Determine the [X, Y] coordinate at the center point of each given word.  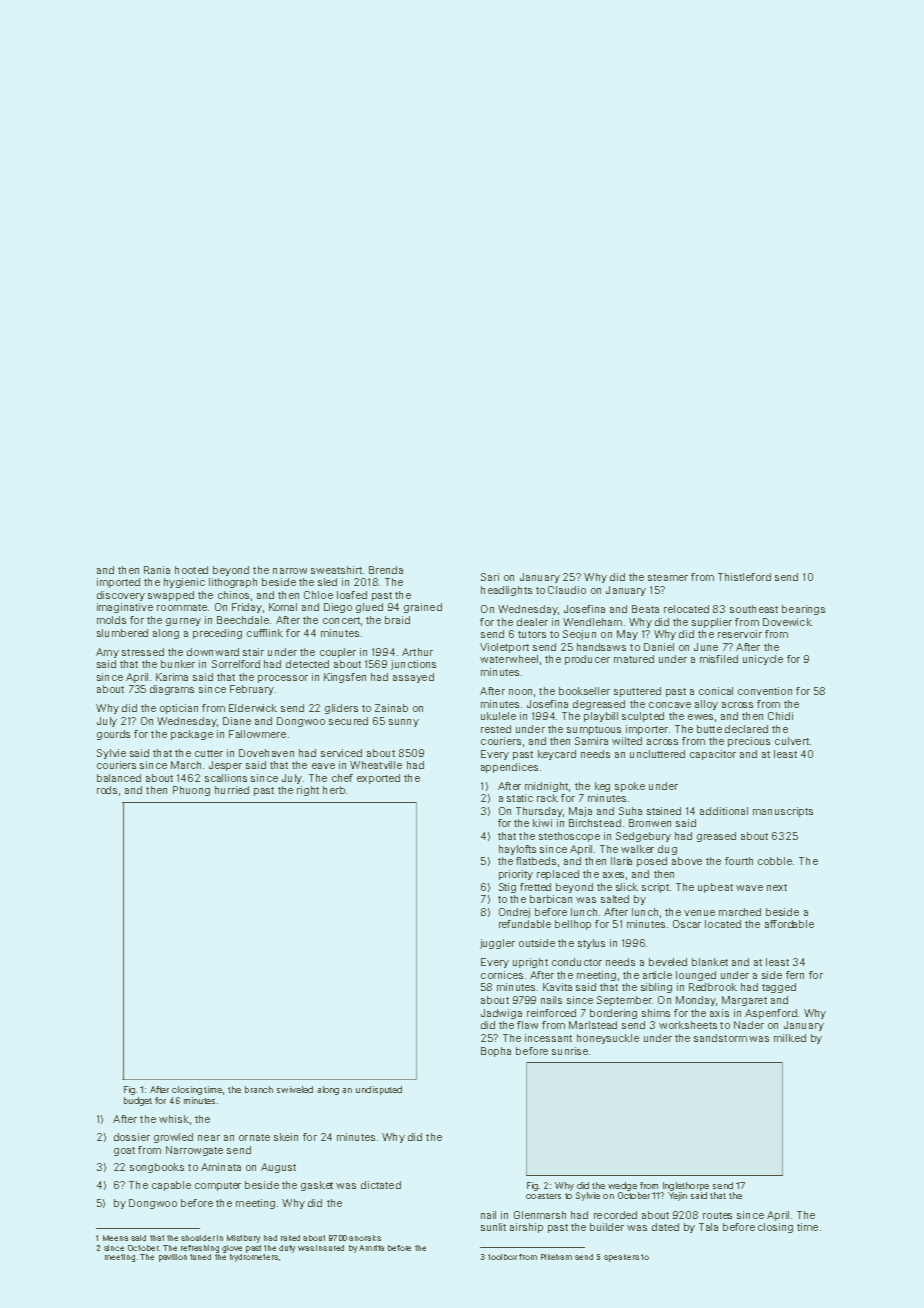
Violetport [504, 648]
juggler [497, 944]
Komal [283, 607]
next [777, 887]
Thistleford [744, 577]
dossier [132, 1137]
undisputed [379, 1090]
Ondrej [514, 913]
